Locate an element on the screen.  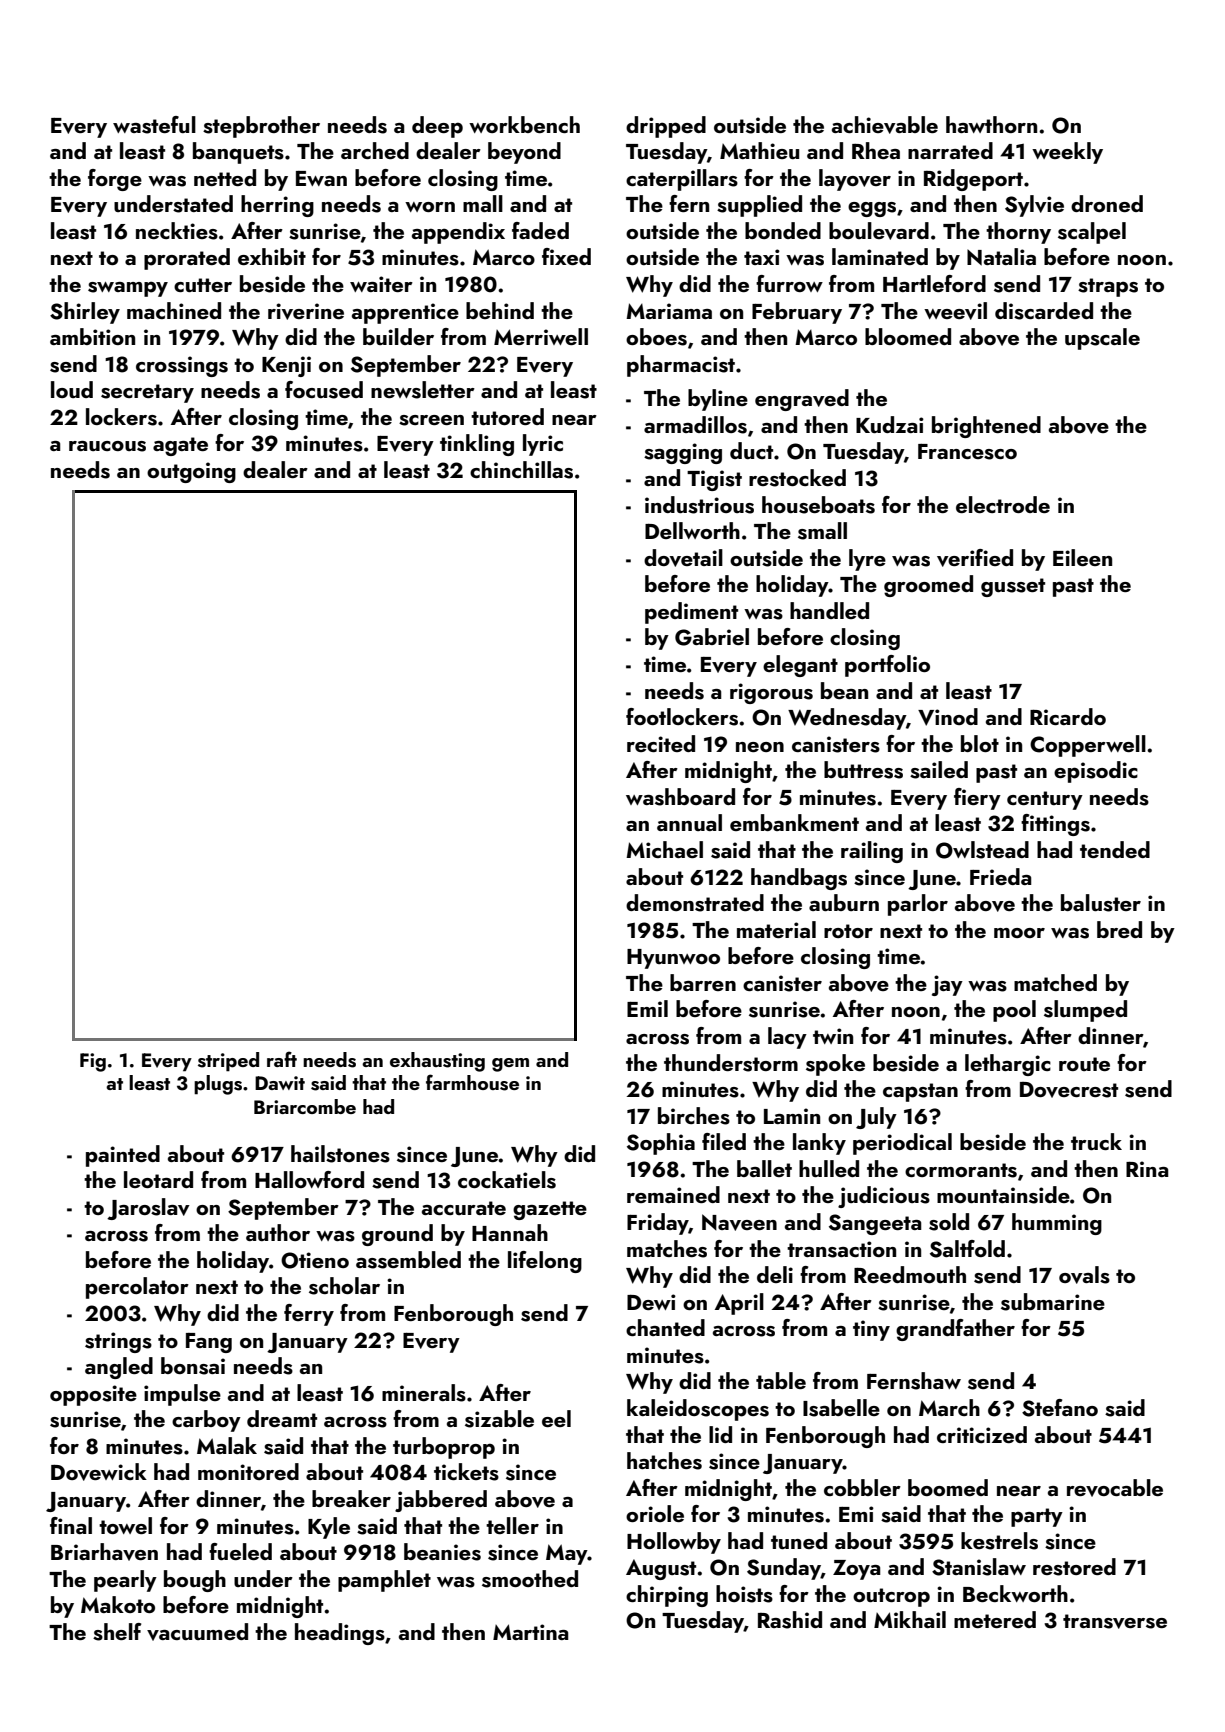
dripped is located at coordinates (666, 127).
